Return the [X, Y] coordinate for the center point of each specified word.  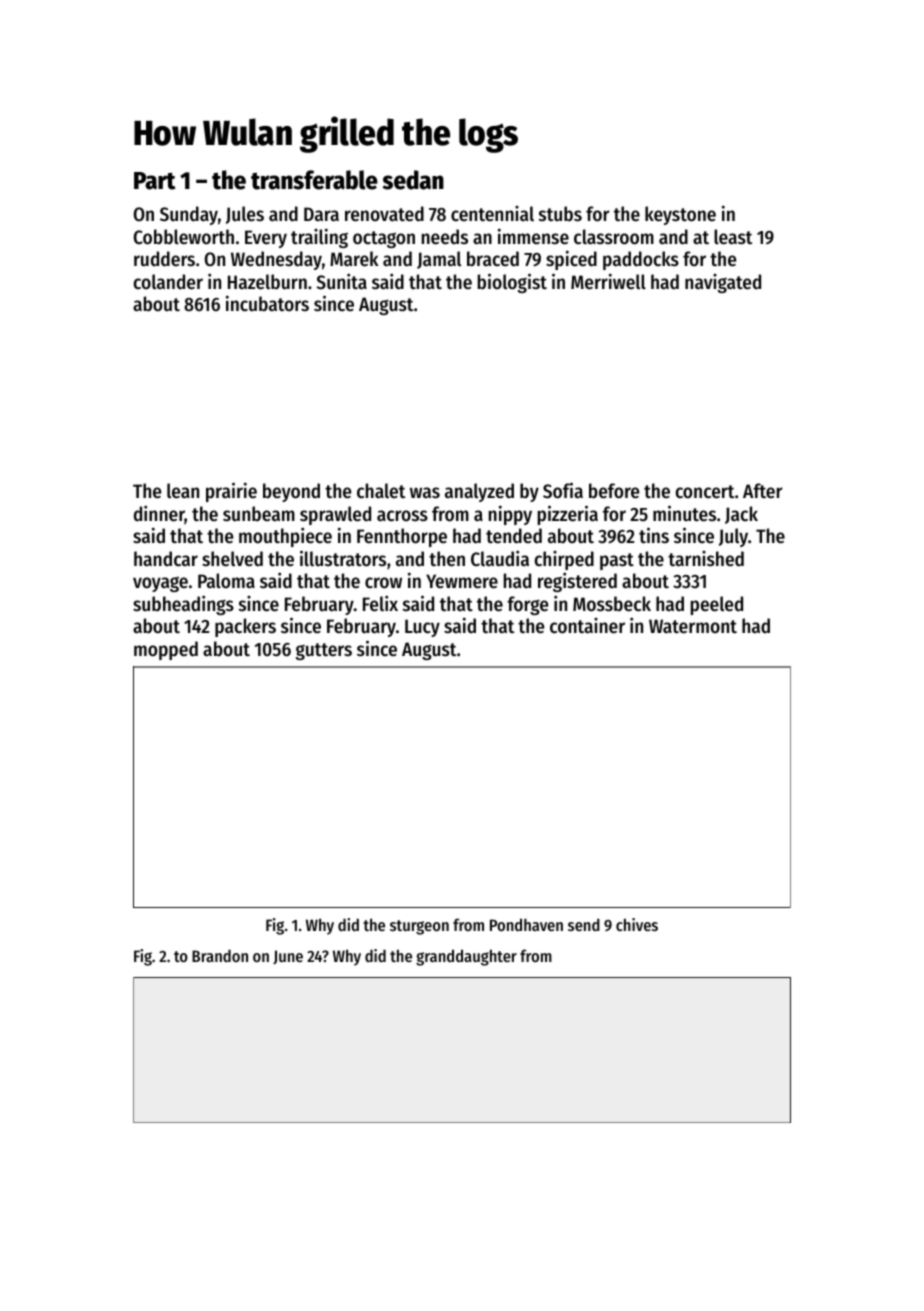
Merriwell [608, 281]
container [587, 626]
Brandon [220, 955]
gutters [324, 651]
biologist [512, 283]
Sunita [341, 281]
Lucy [422, 628]
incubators [267, 303]
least [733, 237]
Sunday [189, 215]
